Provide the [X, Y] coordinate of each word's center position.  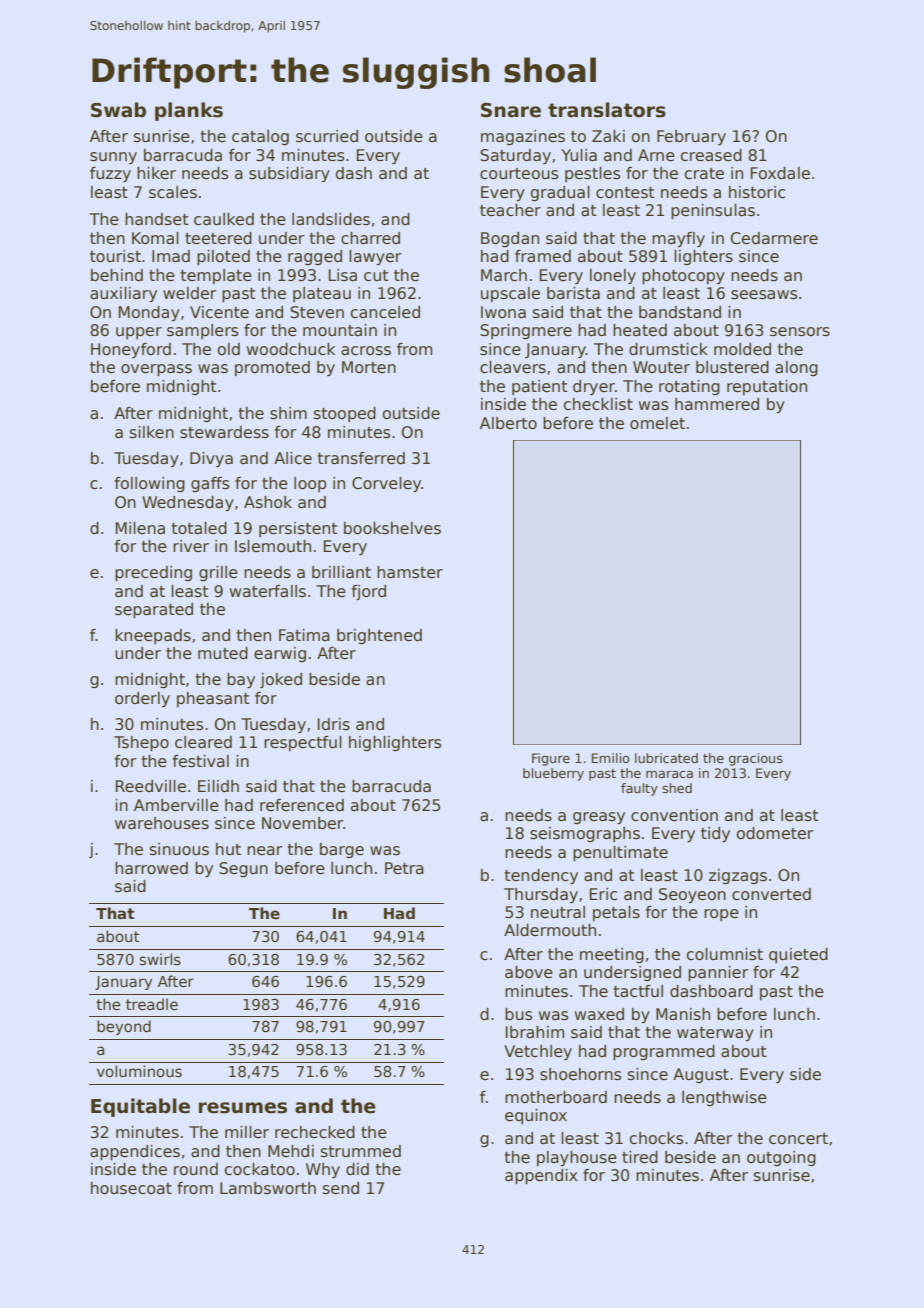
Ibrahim [535, 1032]
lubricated [666, 758]
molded [742, 349]
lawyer [375, 257]
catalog [260, 137]
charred [370, 238]
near [265, 851]
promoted [272, 368]
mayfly [678, 239]
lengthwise [724, 1098]
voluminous [139, 1071]
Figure [551, 759]
